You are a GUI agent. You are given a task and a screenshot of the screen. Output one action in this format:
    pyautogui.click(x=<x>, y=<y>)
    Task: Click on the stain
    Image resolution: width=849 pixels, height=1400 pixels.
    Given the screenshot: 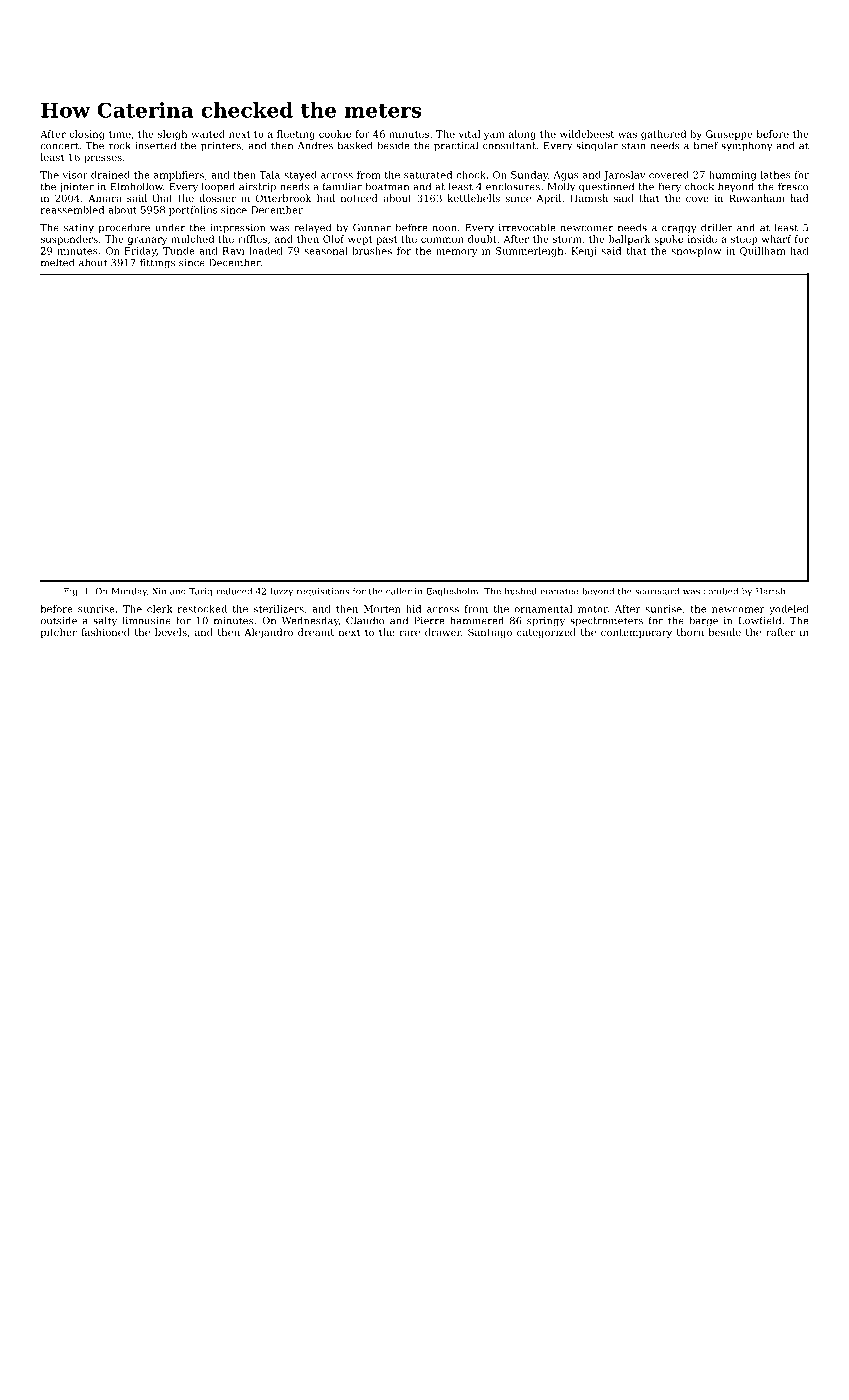 What is the action you would take?
    pyautogui.click(x=634, y=146)
